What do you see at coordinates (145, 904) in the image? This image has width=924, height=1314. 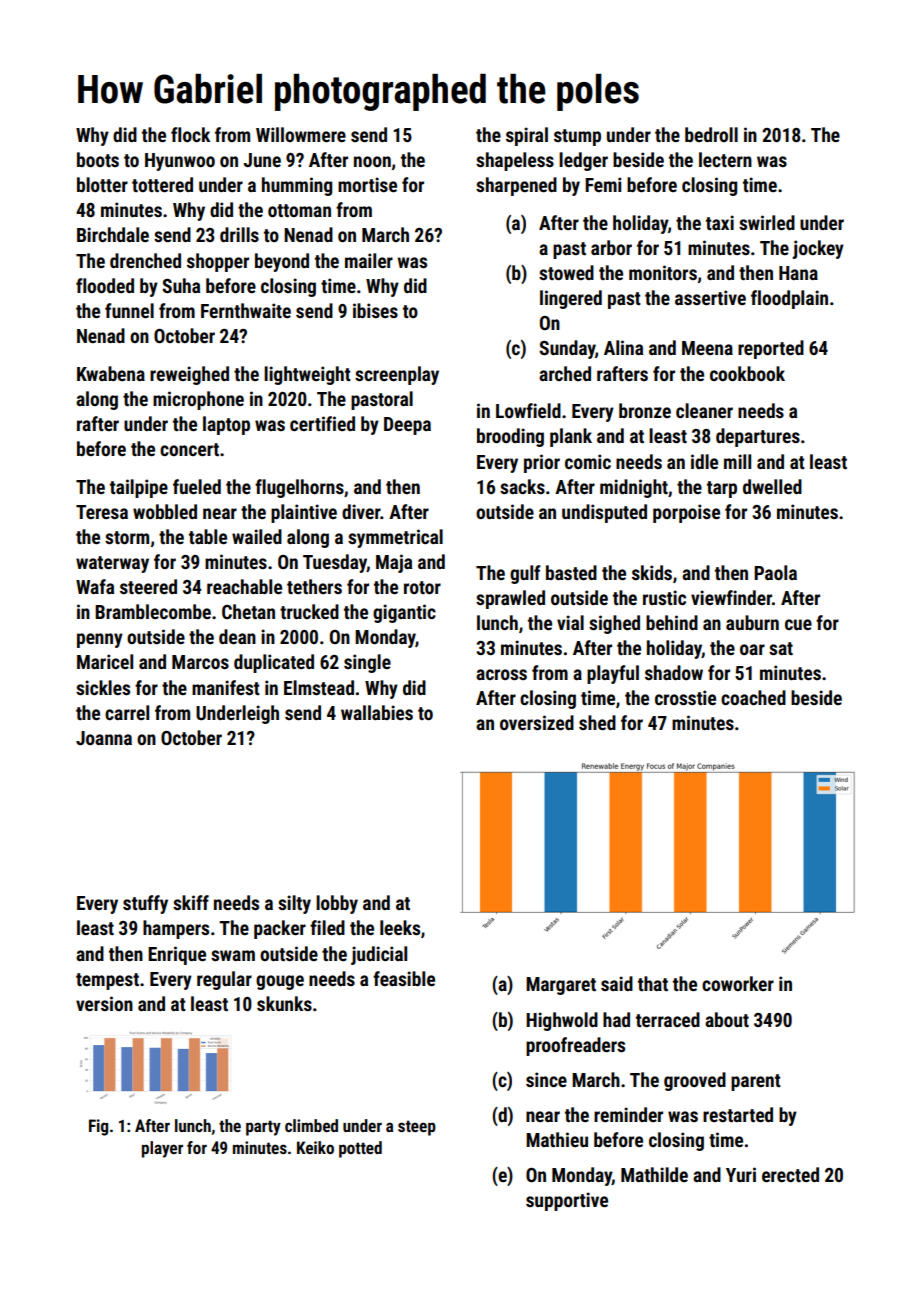 I see `stuffy` at bounding box center [145, 904].
